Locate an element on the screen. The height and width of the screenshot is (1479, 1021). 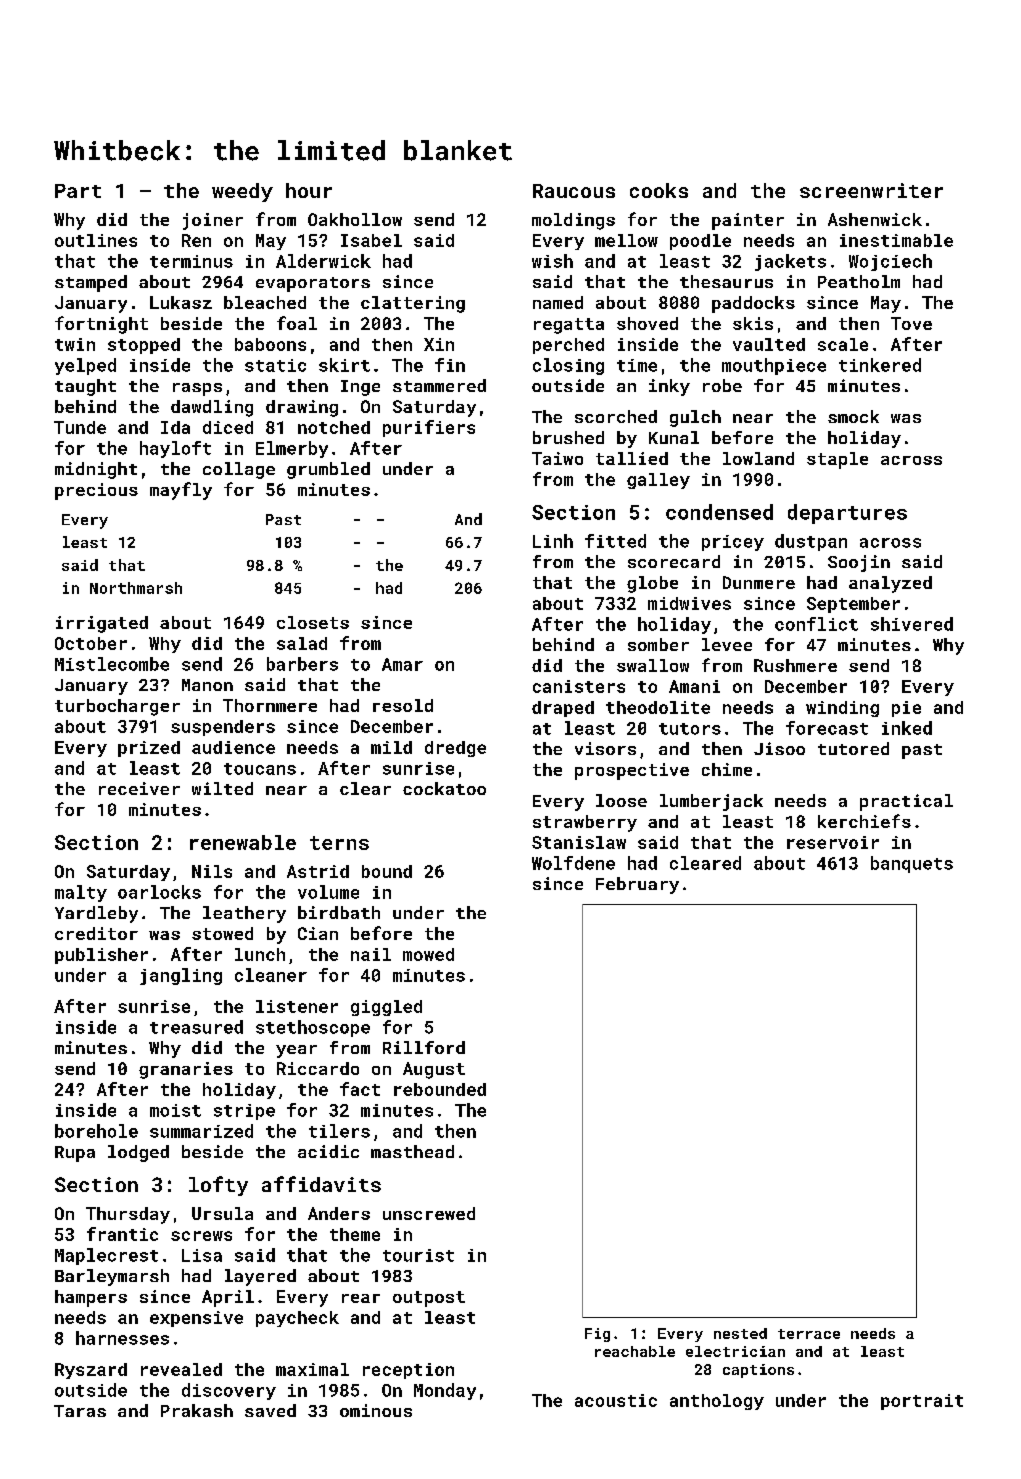
dredge is located at coordinates (455, 749).
